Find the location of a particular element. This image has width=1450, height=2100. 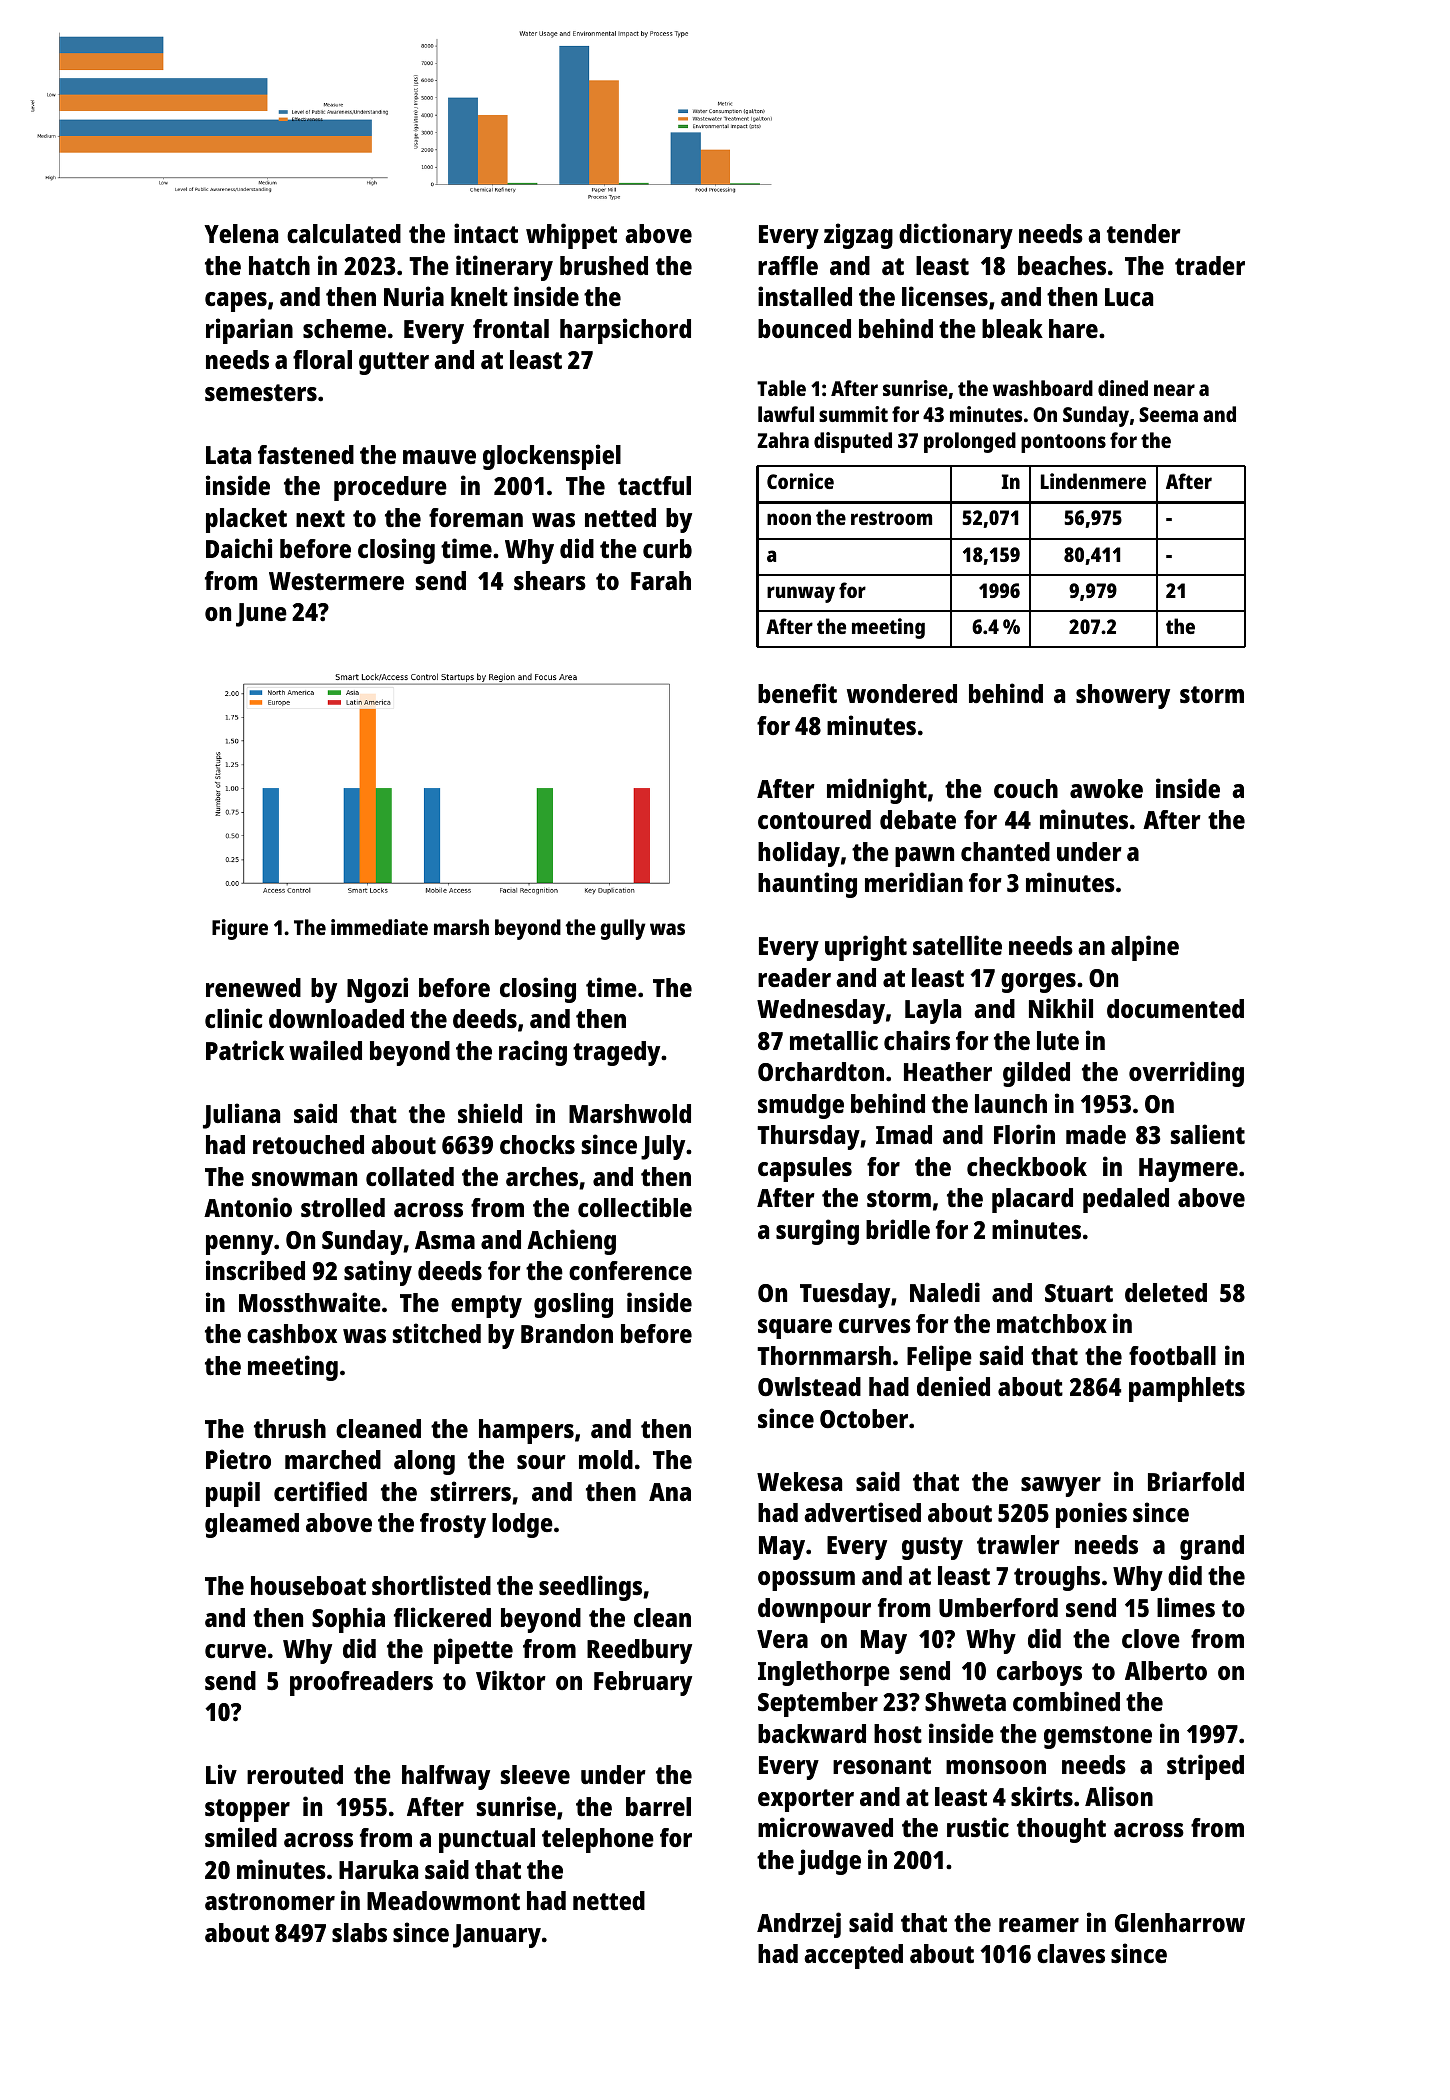

couch is located at coordinates (1026, 788).
